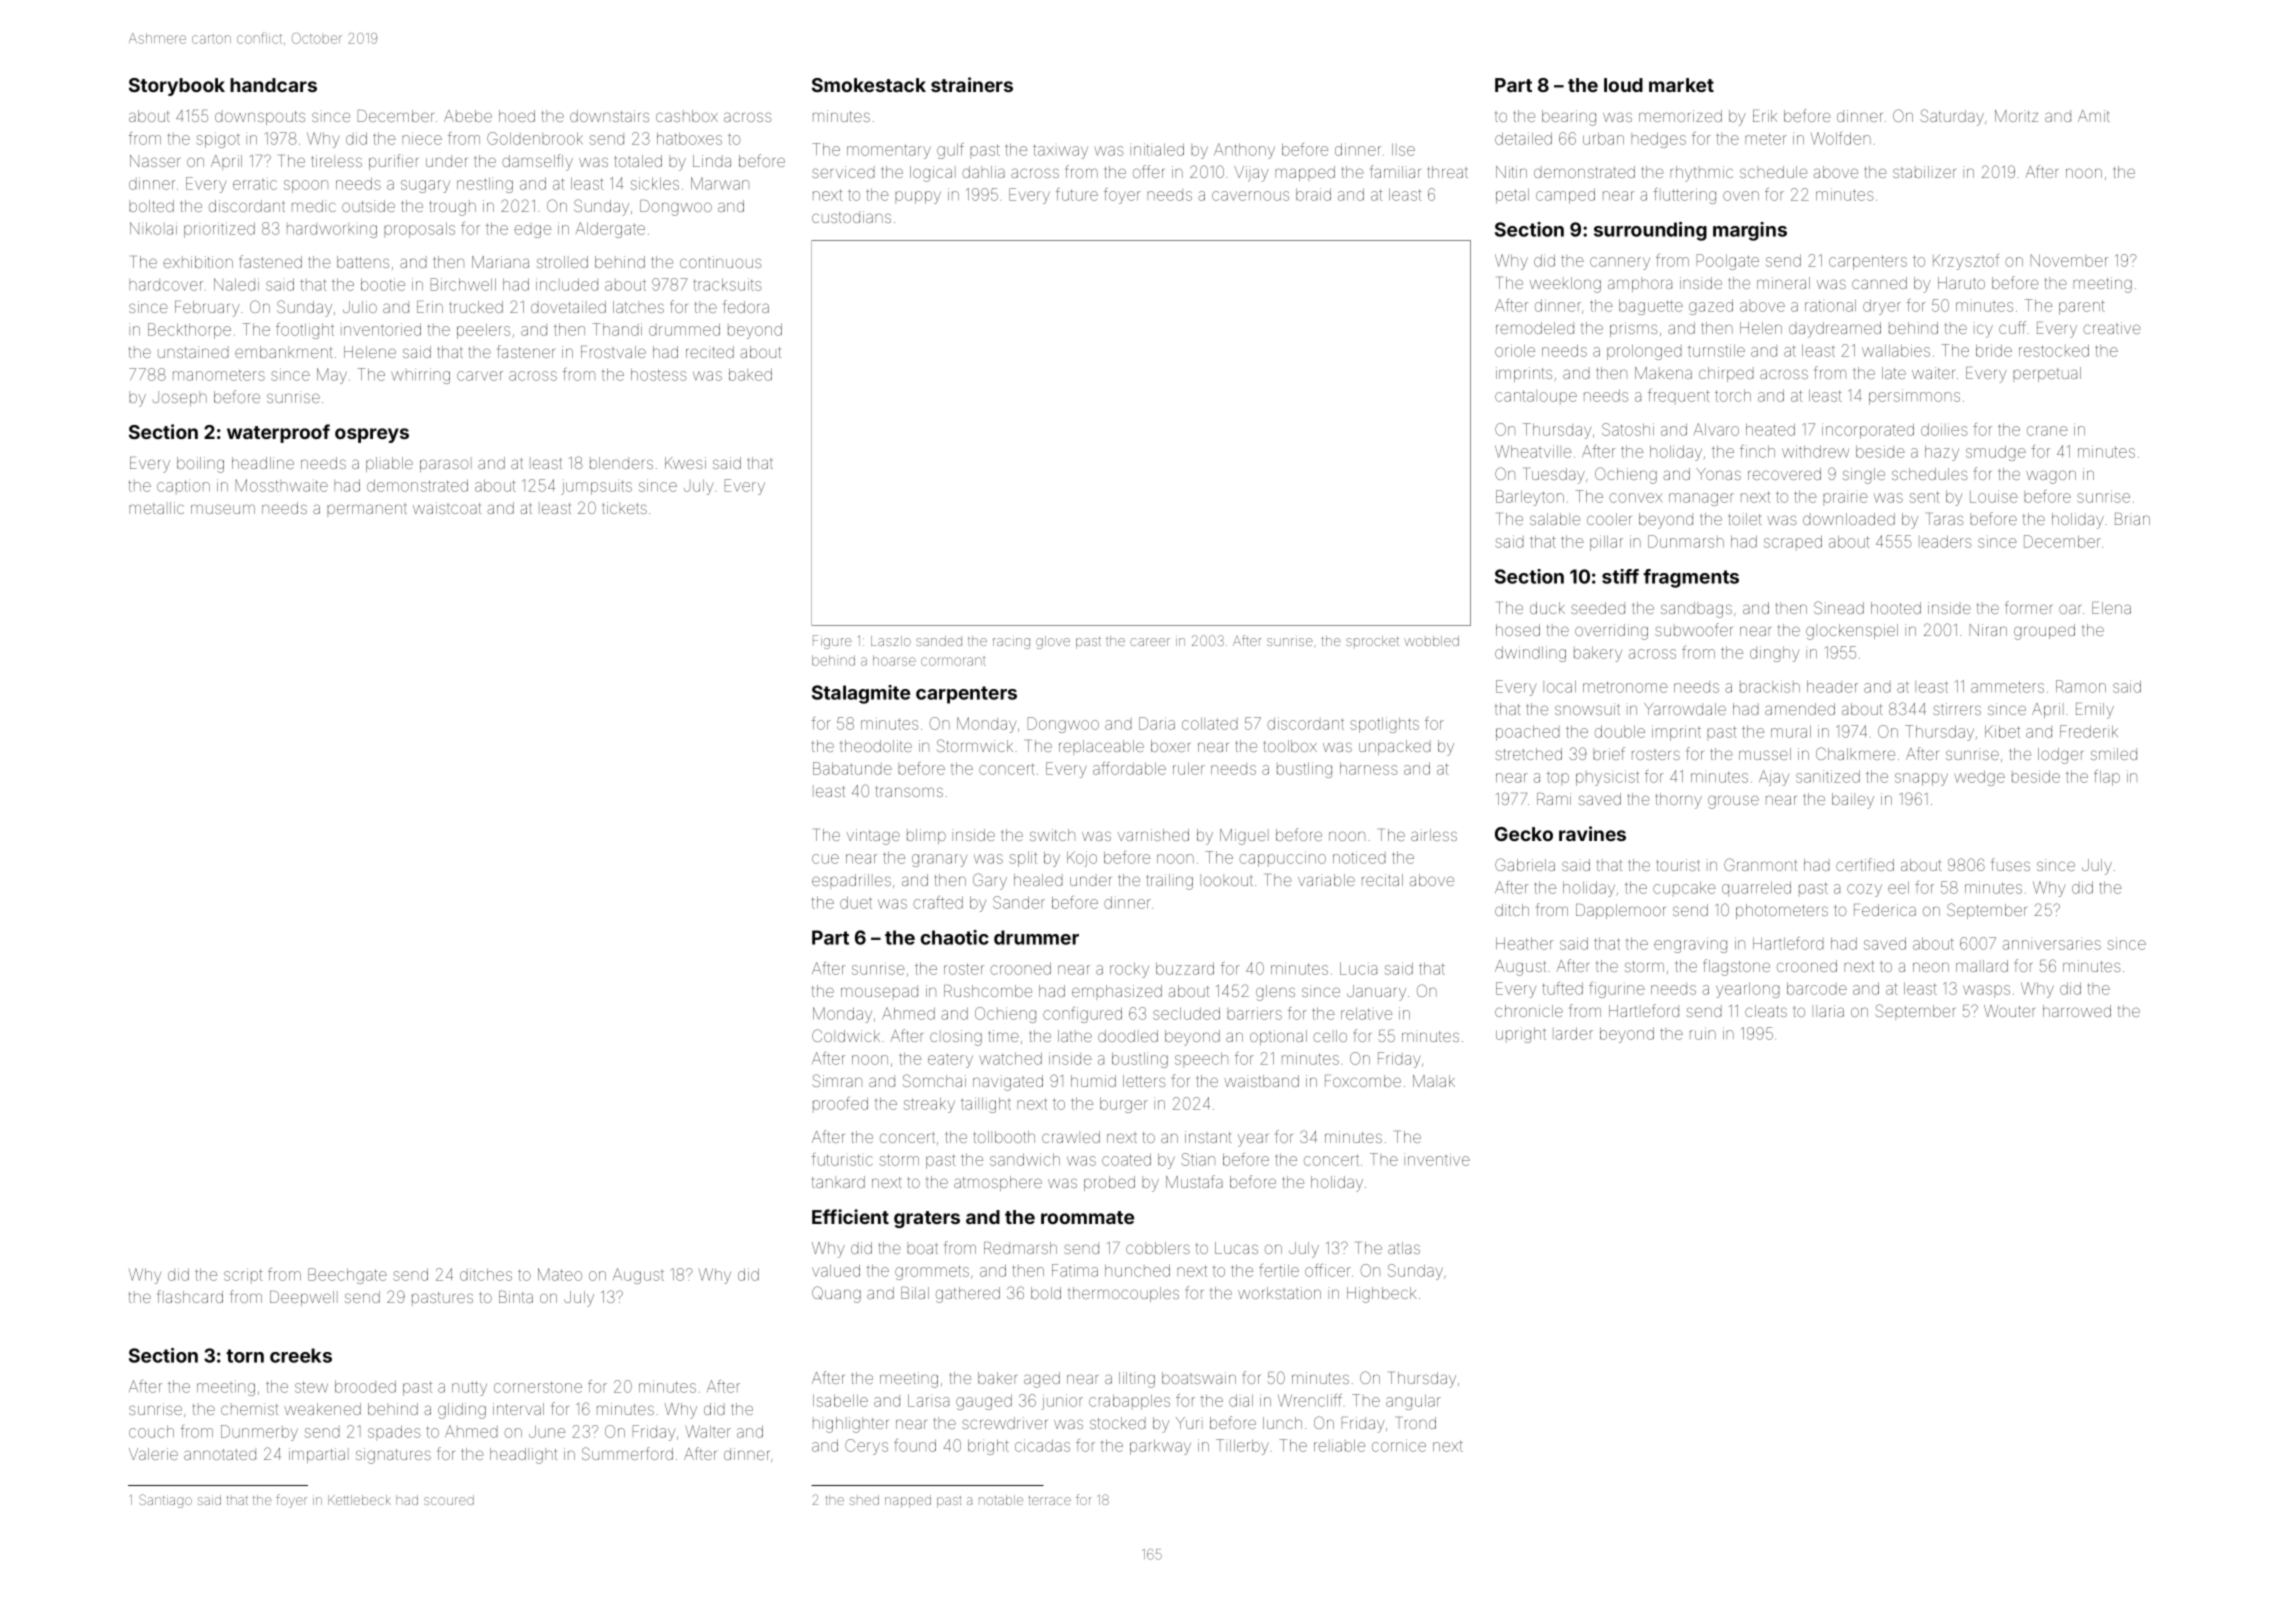 The height and width of the document is (1614, 2282). Describe the element at coordinates (1244, 837) in the document. I see `Miguel` at that location.
